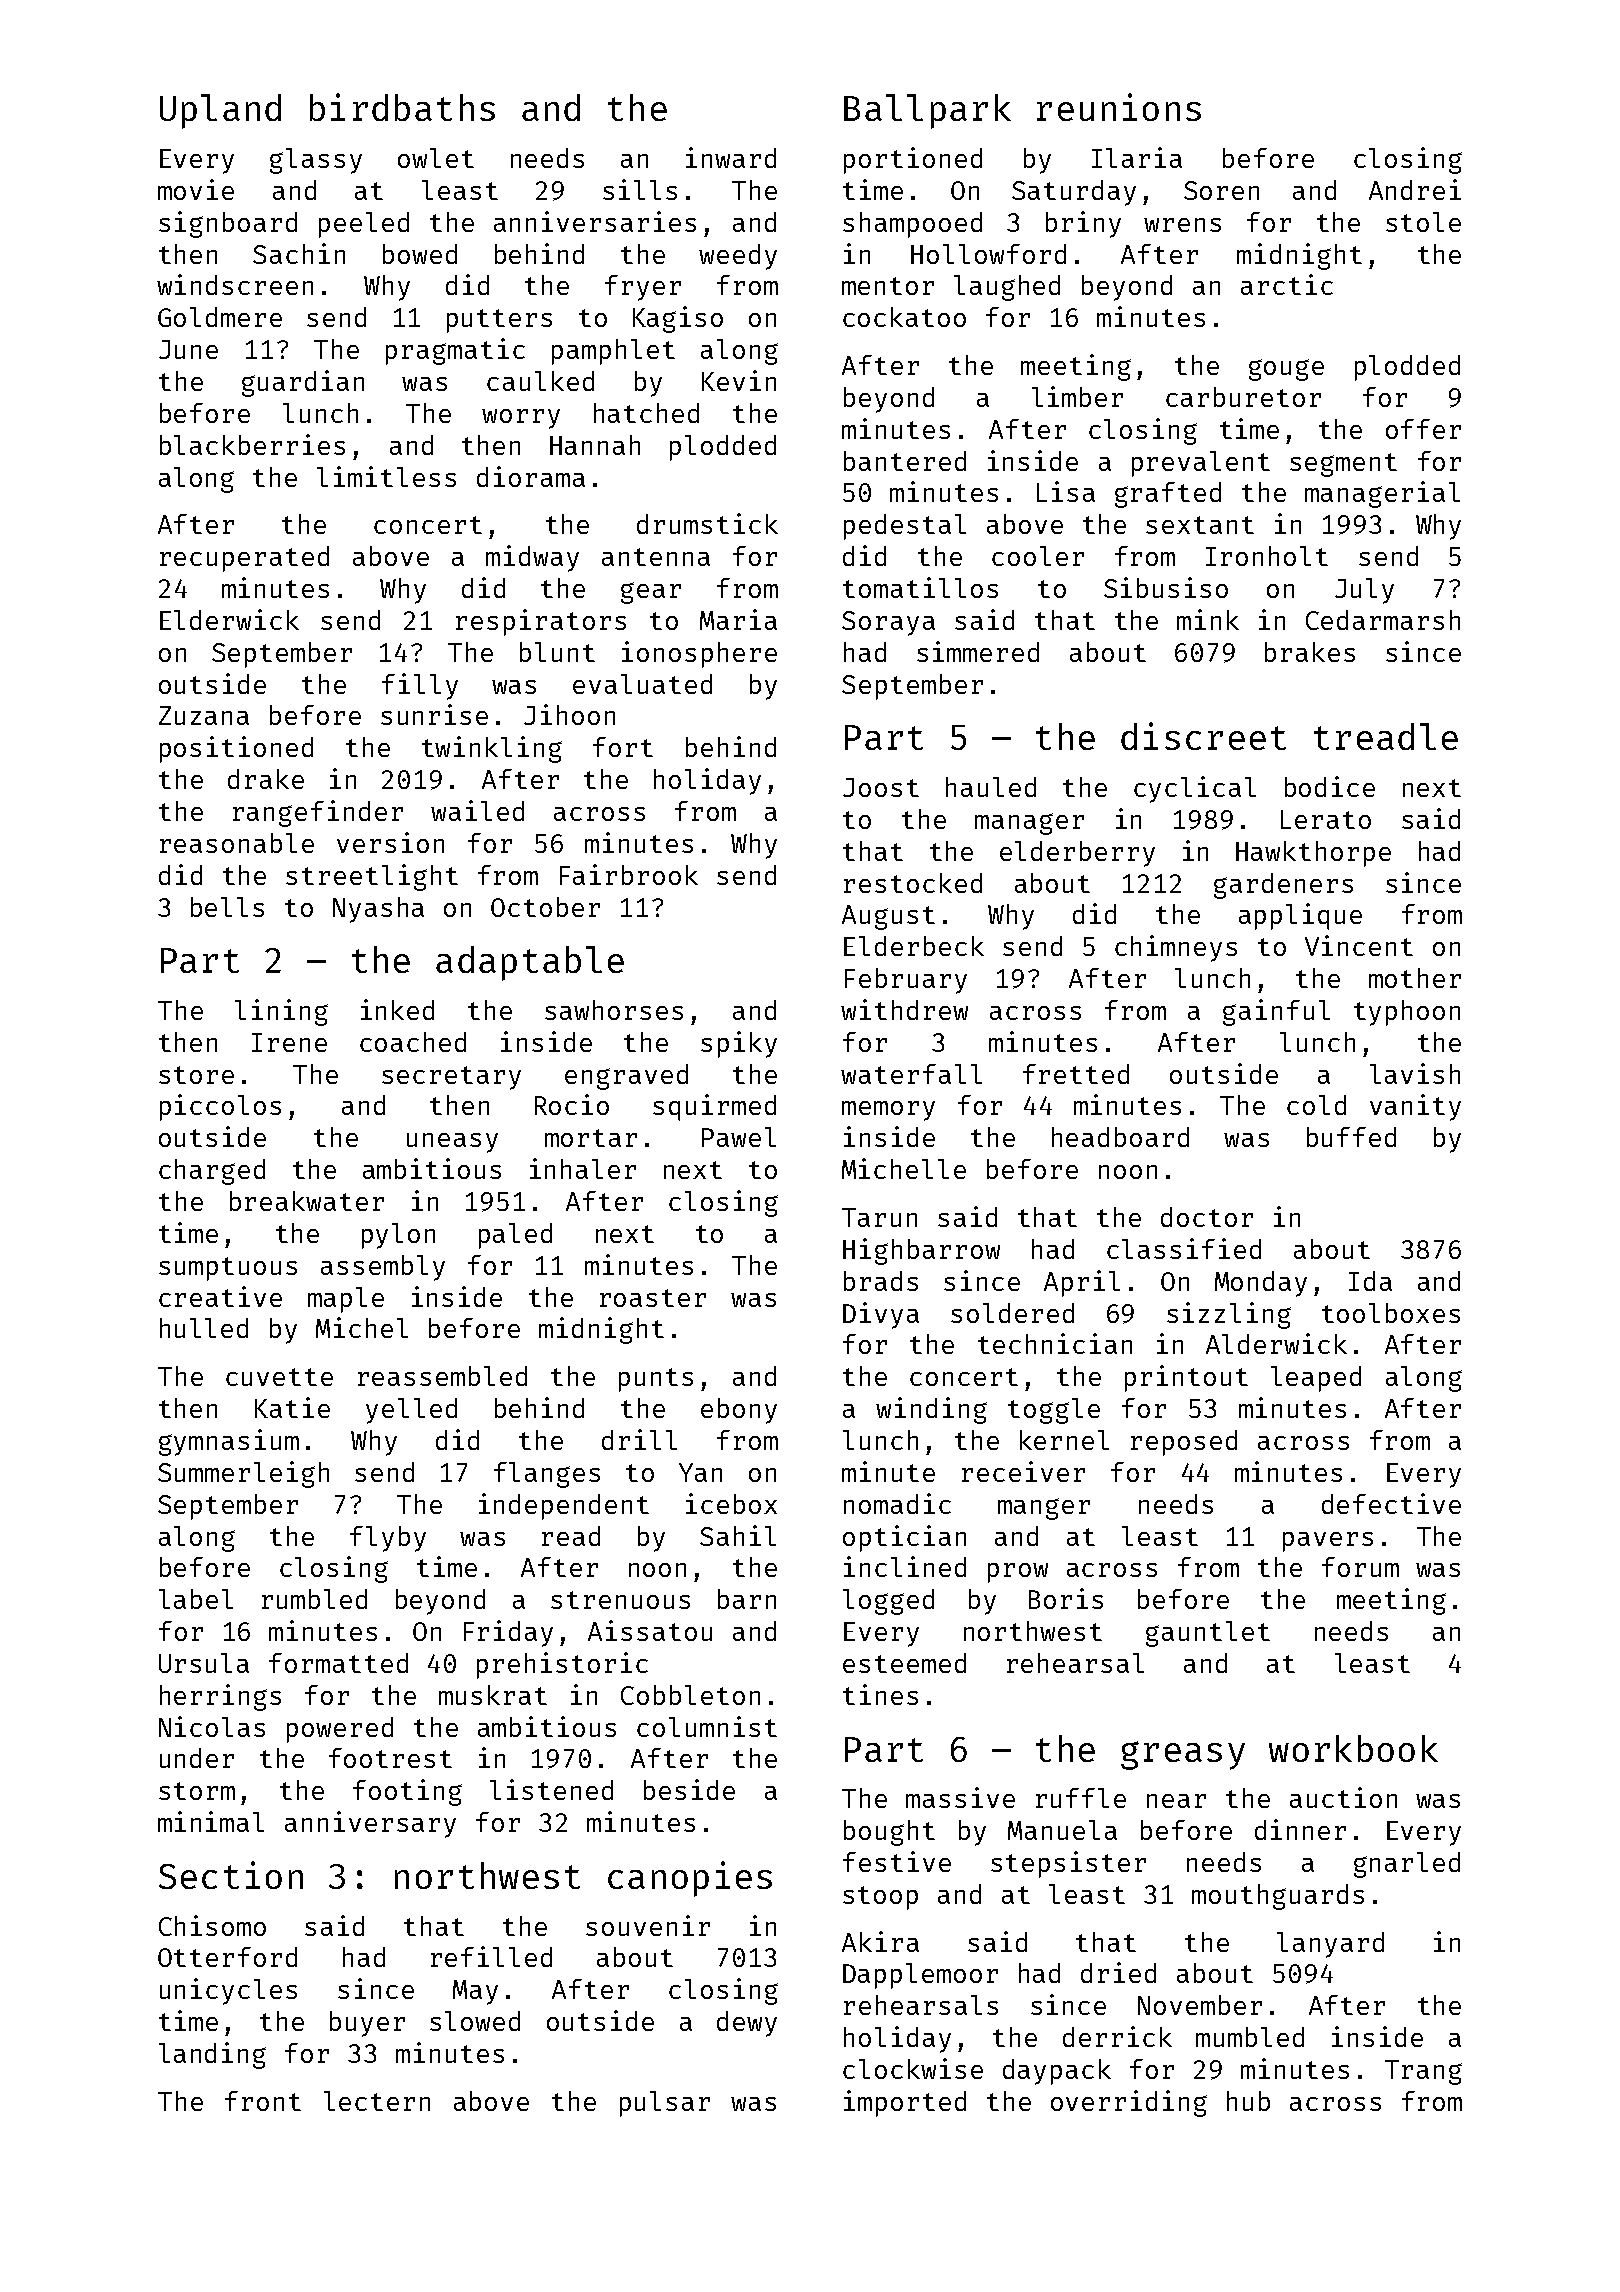 The height and width of the document is (2292, 1620). What do you see at coordinates (220, 111) in the document?
I see `Upland` at bounding box center [220, 111].
